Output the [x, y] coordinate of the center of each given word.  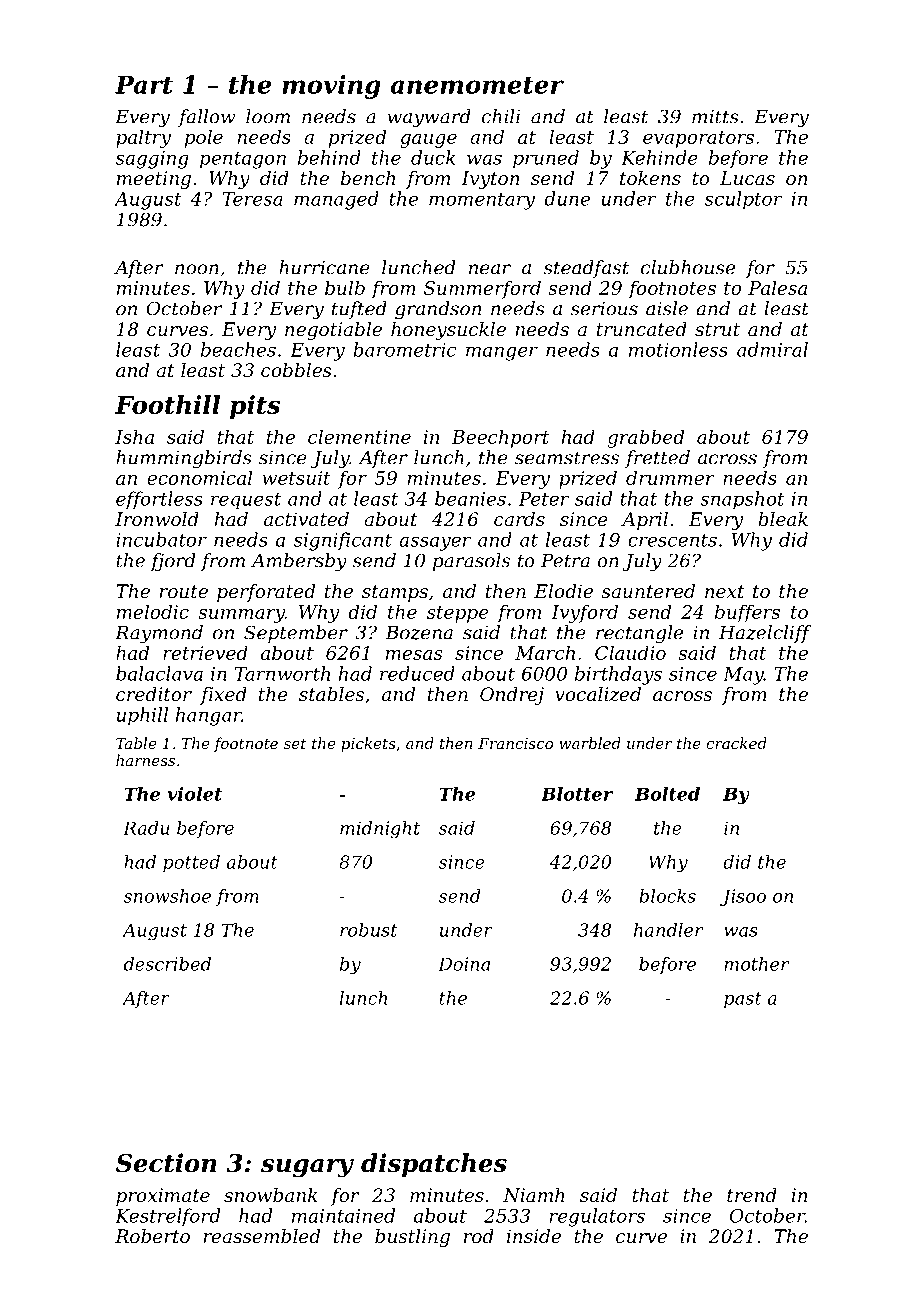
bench [368, 178]
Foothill [167, 404]
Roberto [152, 1236]
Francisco [515, 743]
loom [268, 116]
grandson [438, 310]
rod [479, 1236]
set [295, 743]
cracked [736, 743]
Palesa [777, 287]
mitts [715, 116]
